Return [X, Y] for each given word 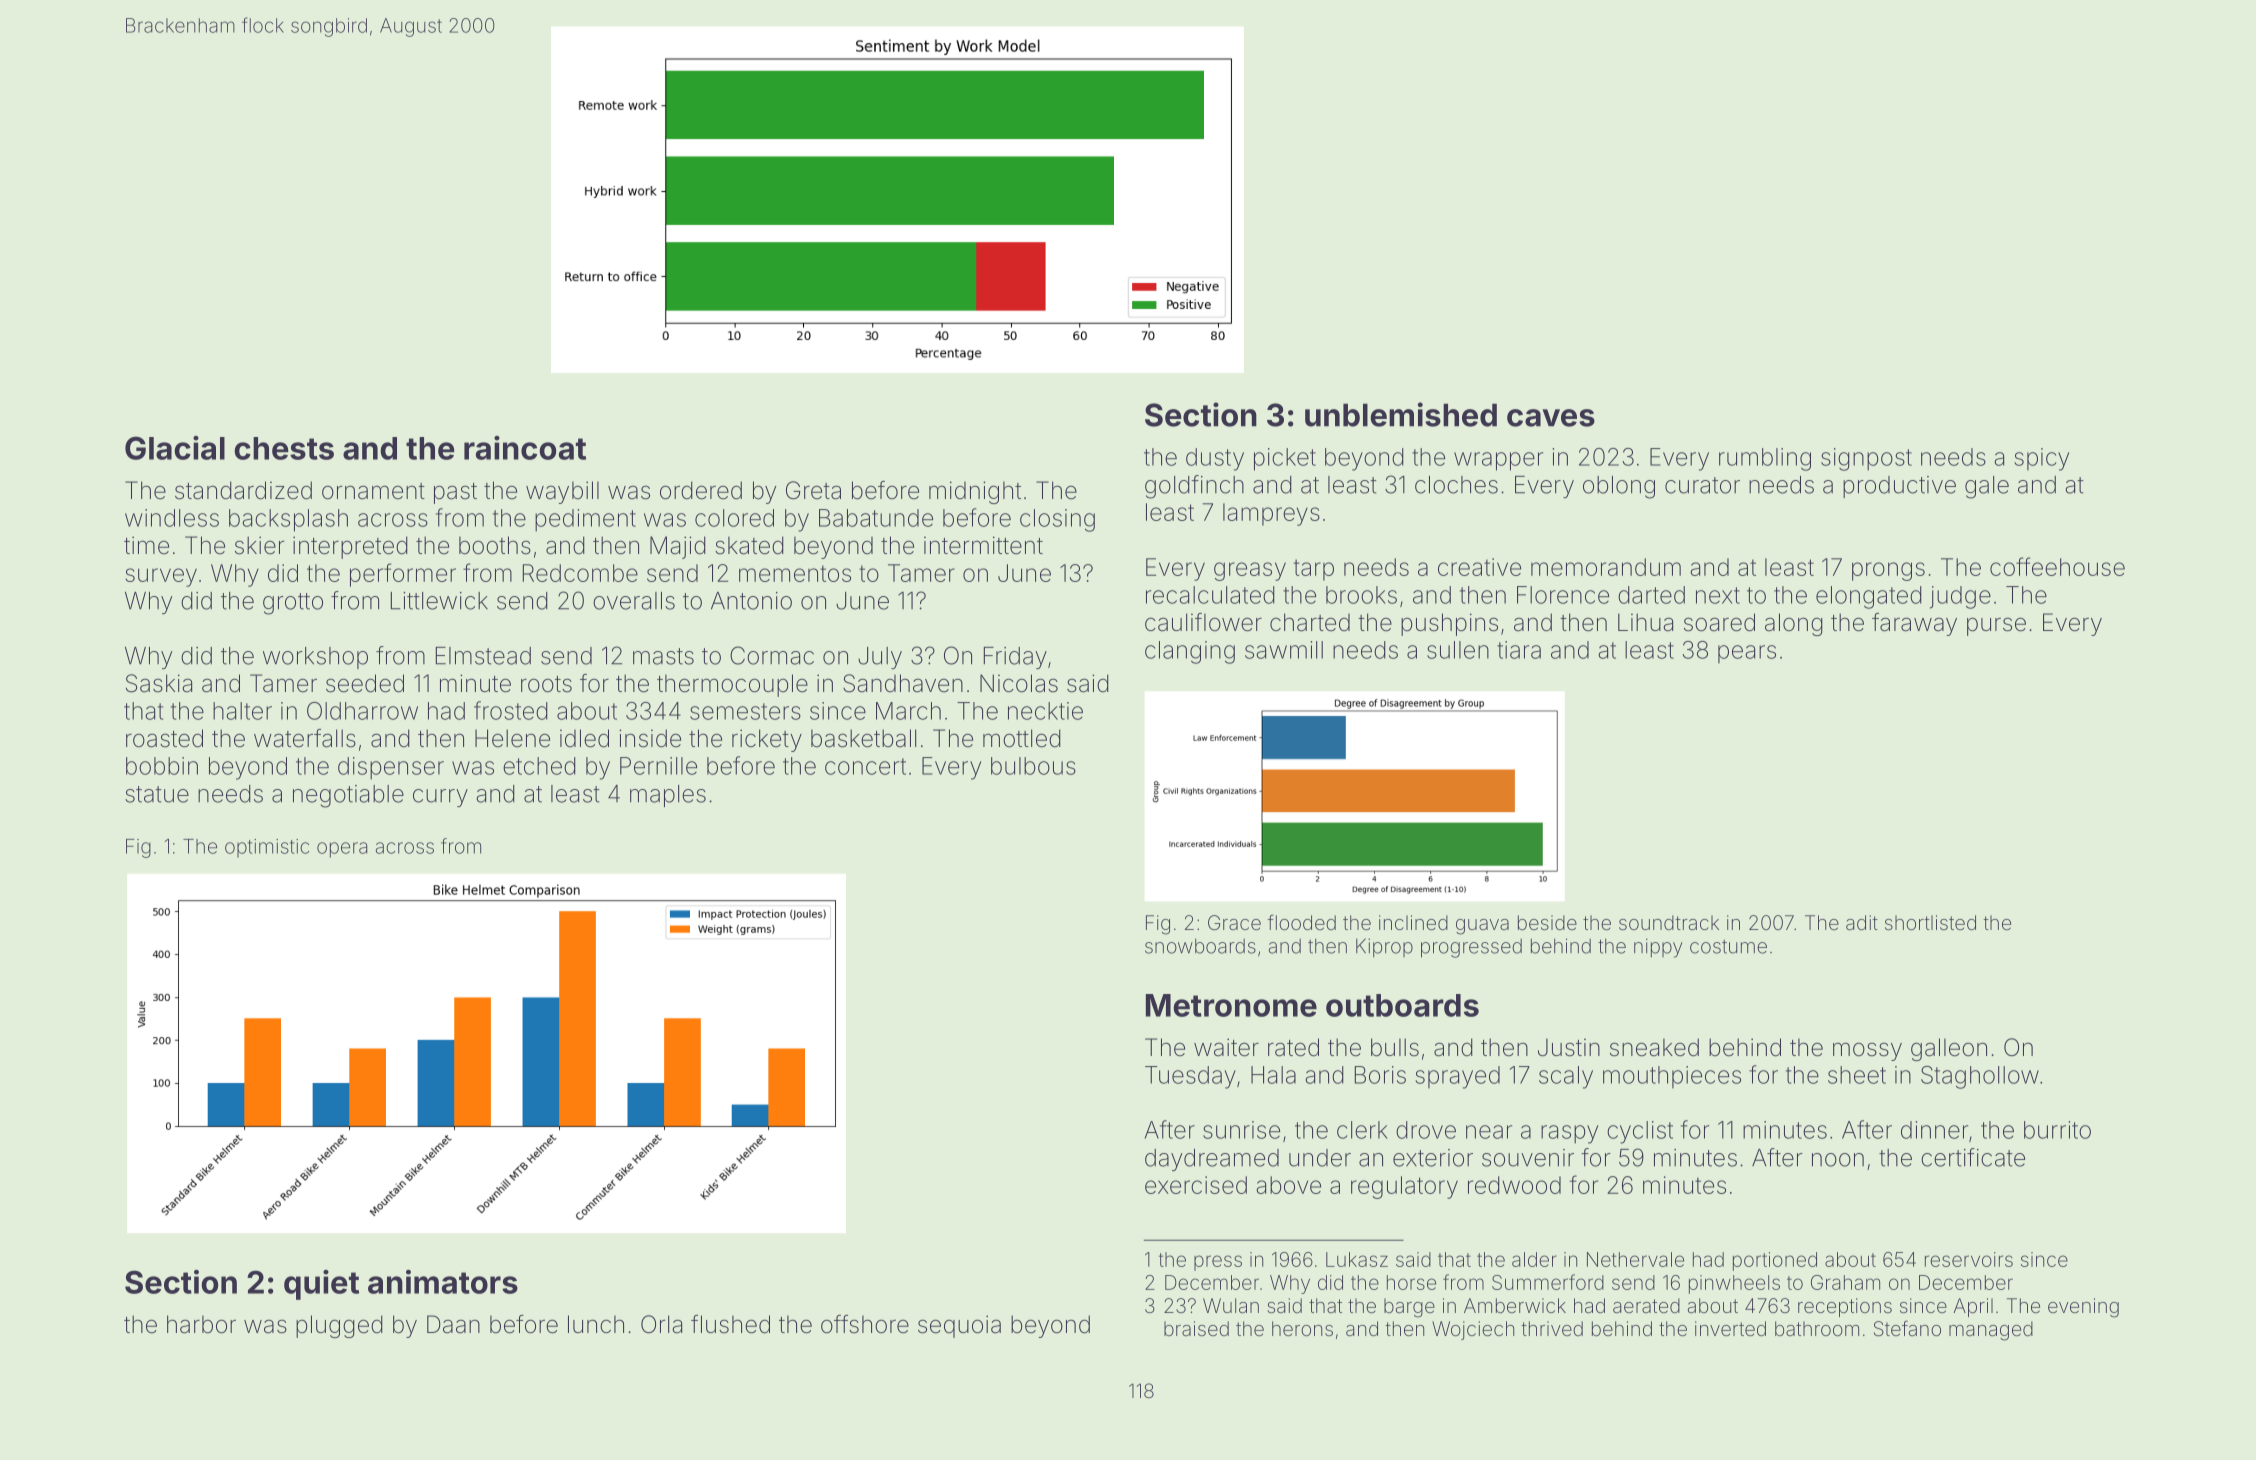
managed [1991, 1331]
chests [284, 448]
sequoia [959, 1326]
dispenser [391, 768]
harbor [201, 1324]
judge [1960, 597]
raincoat [525, 448]
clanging [1190, 652]
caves [1551, 418]
